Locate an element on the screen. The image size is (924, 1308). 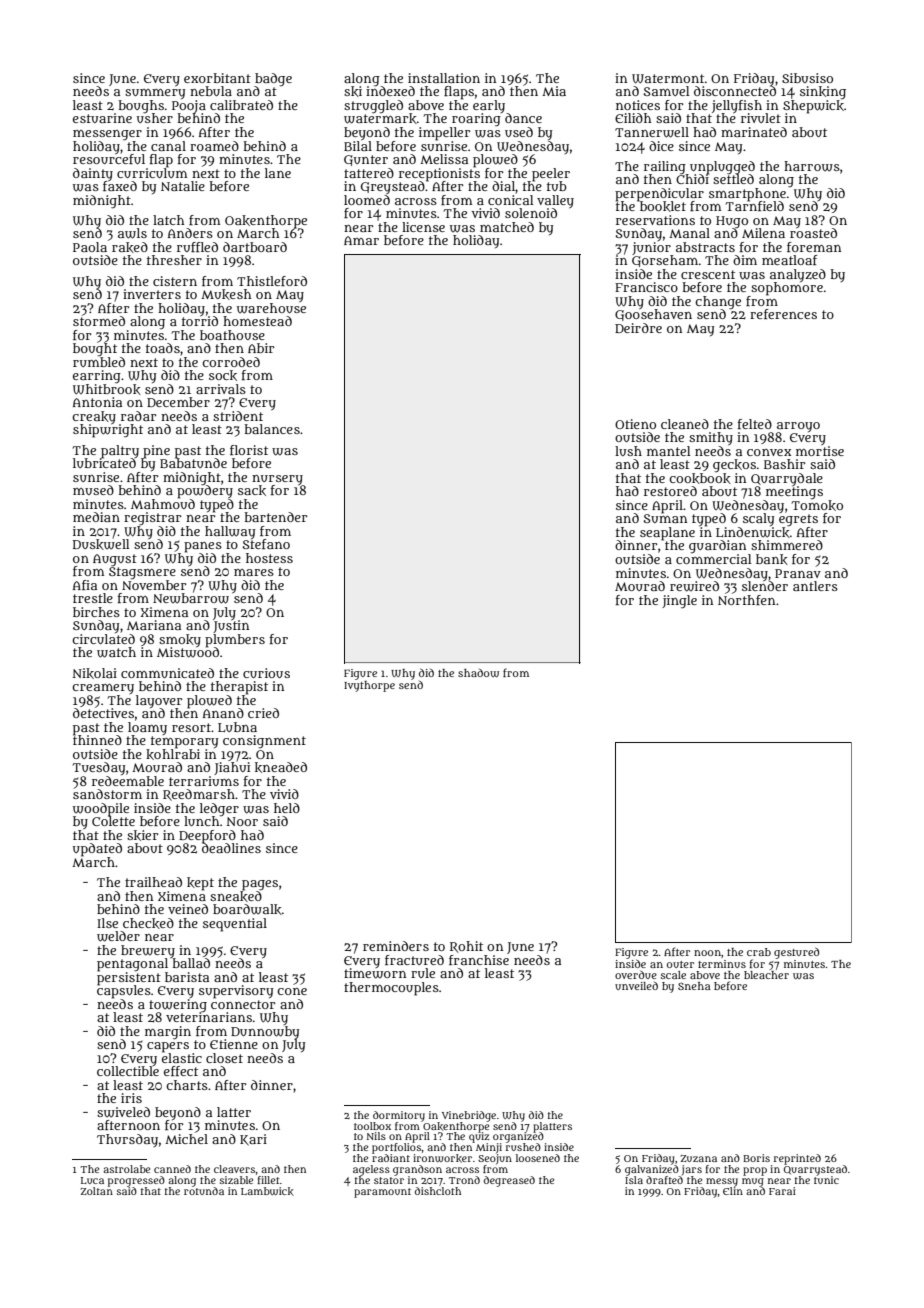
change is located at coordinates (718, 302).
